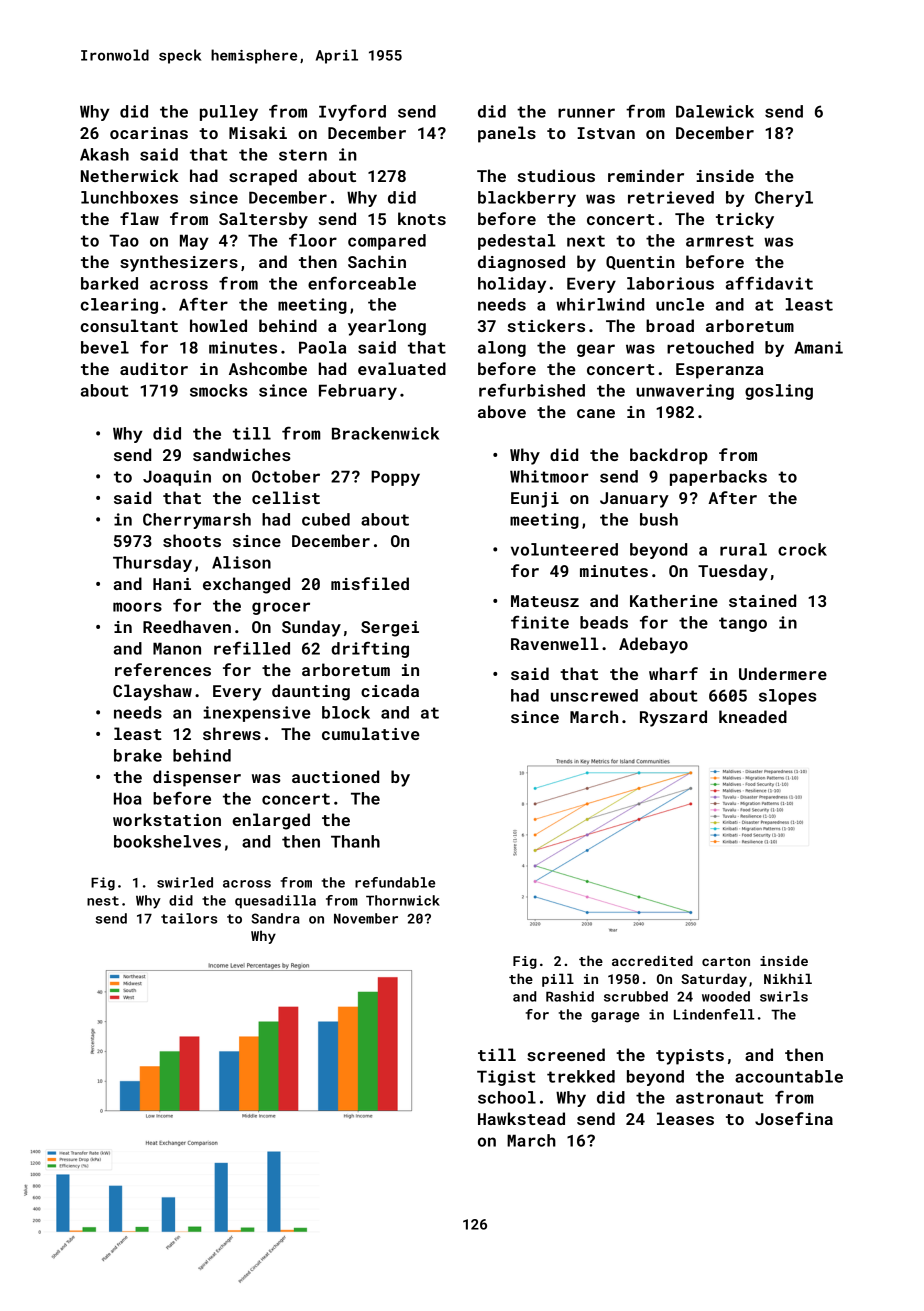 The image size is (924, 1311). Describe the element at coordinates (422, 218) in the screenshot. I see `knots` at that location.
